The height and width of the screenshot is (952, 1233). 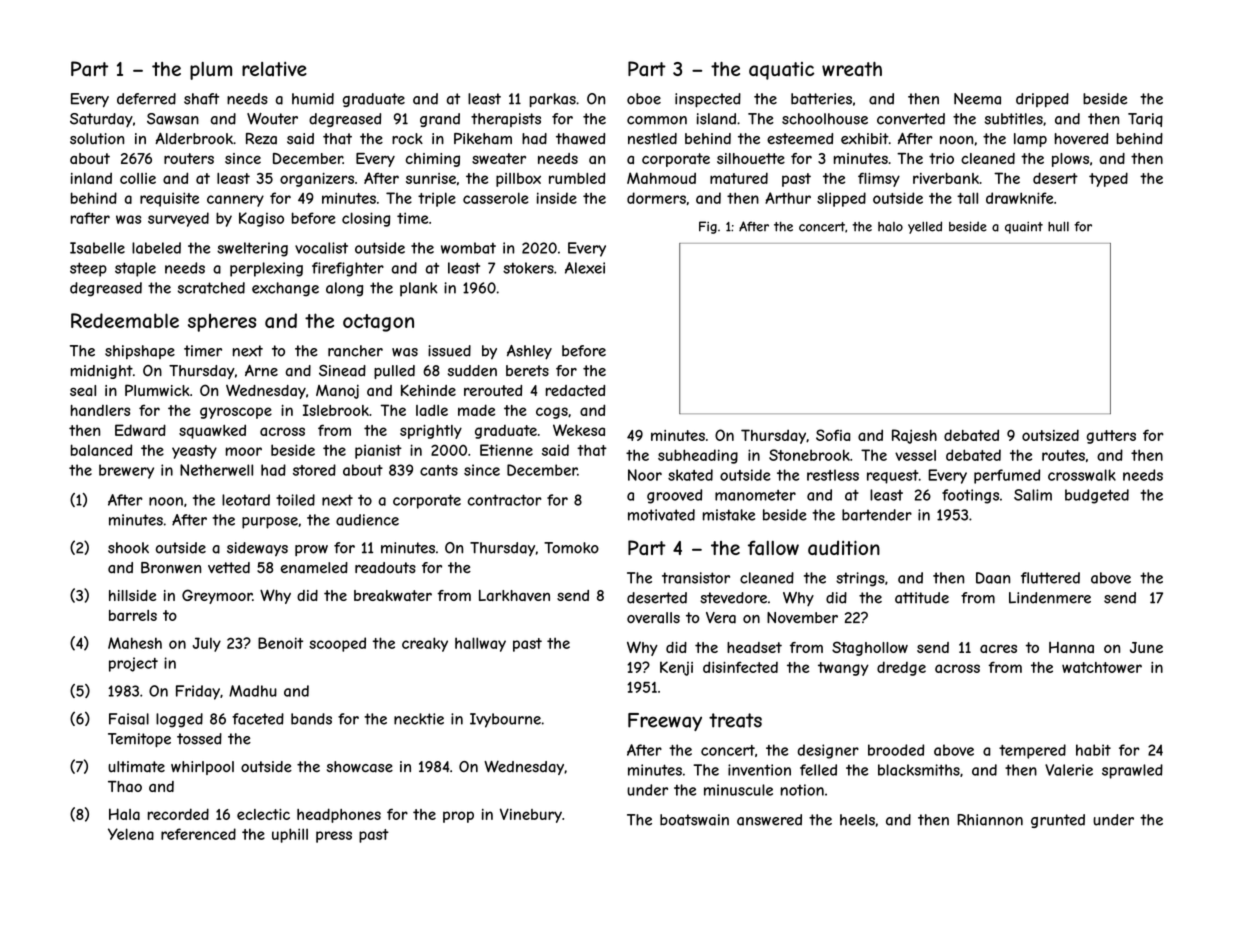 What do you see at coordinates (125, 786) in the screenshot?
I see `Thao` at bounding box center [125, 786].
